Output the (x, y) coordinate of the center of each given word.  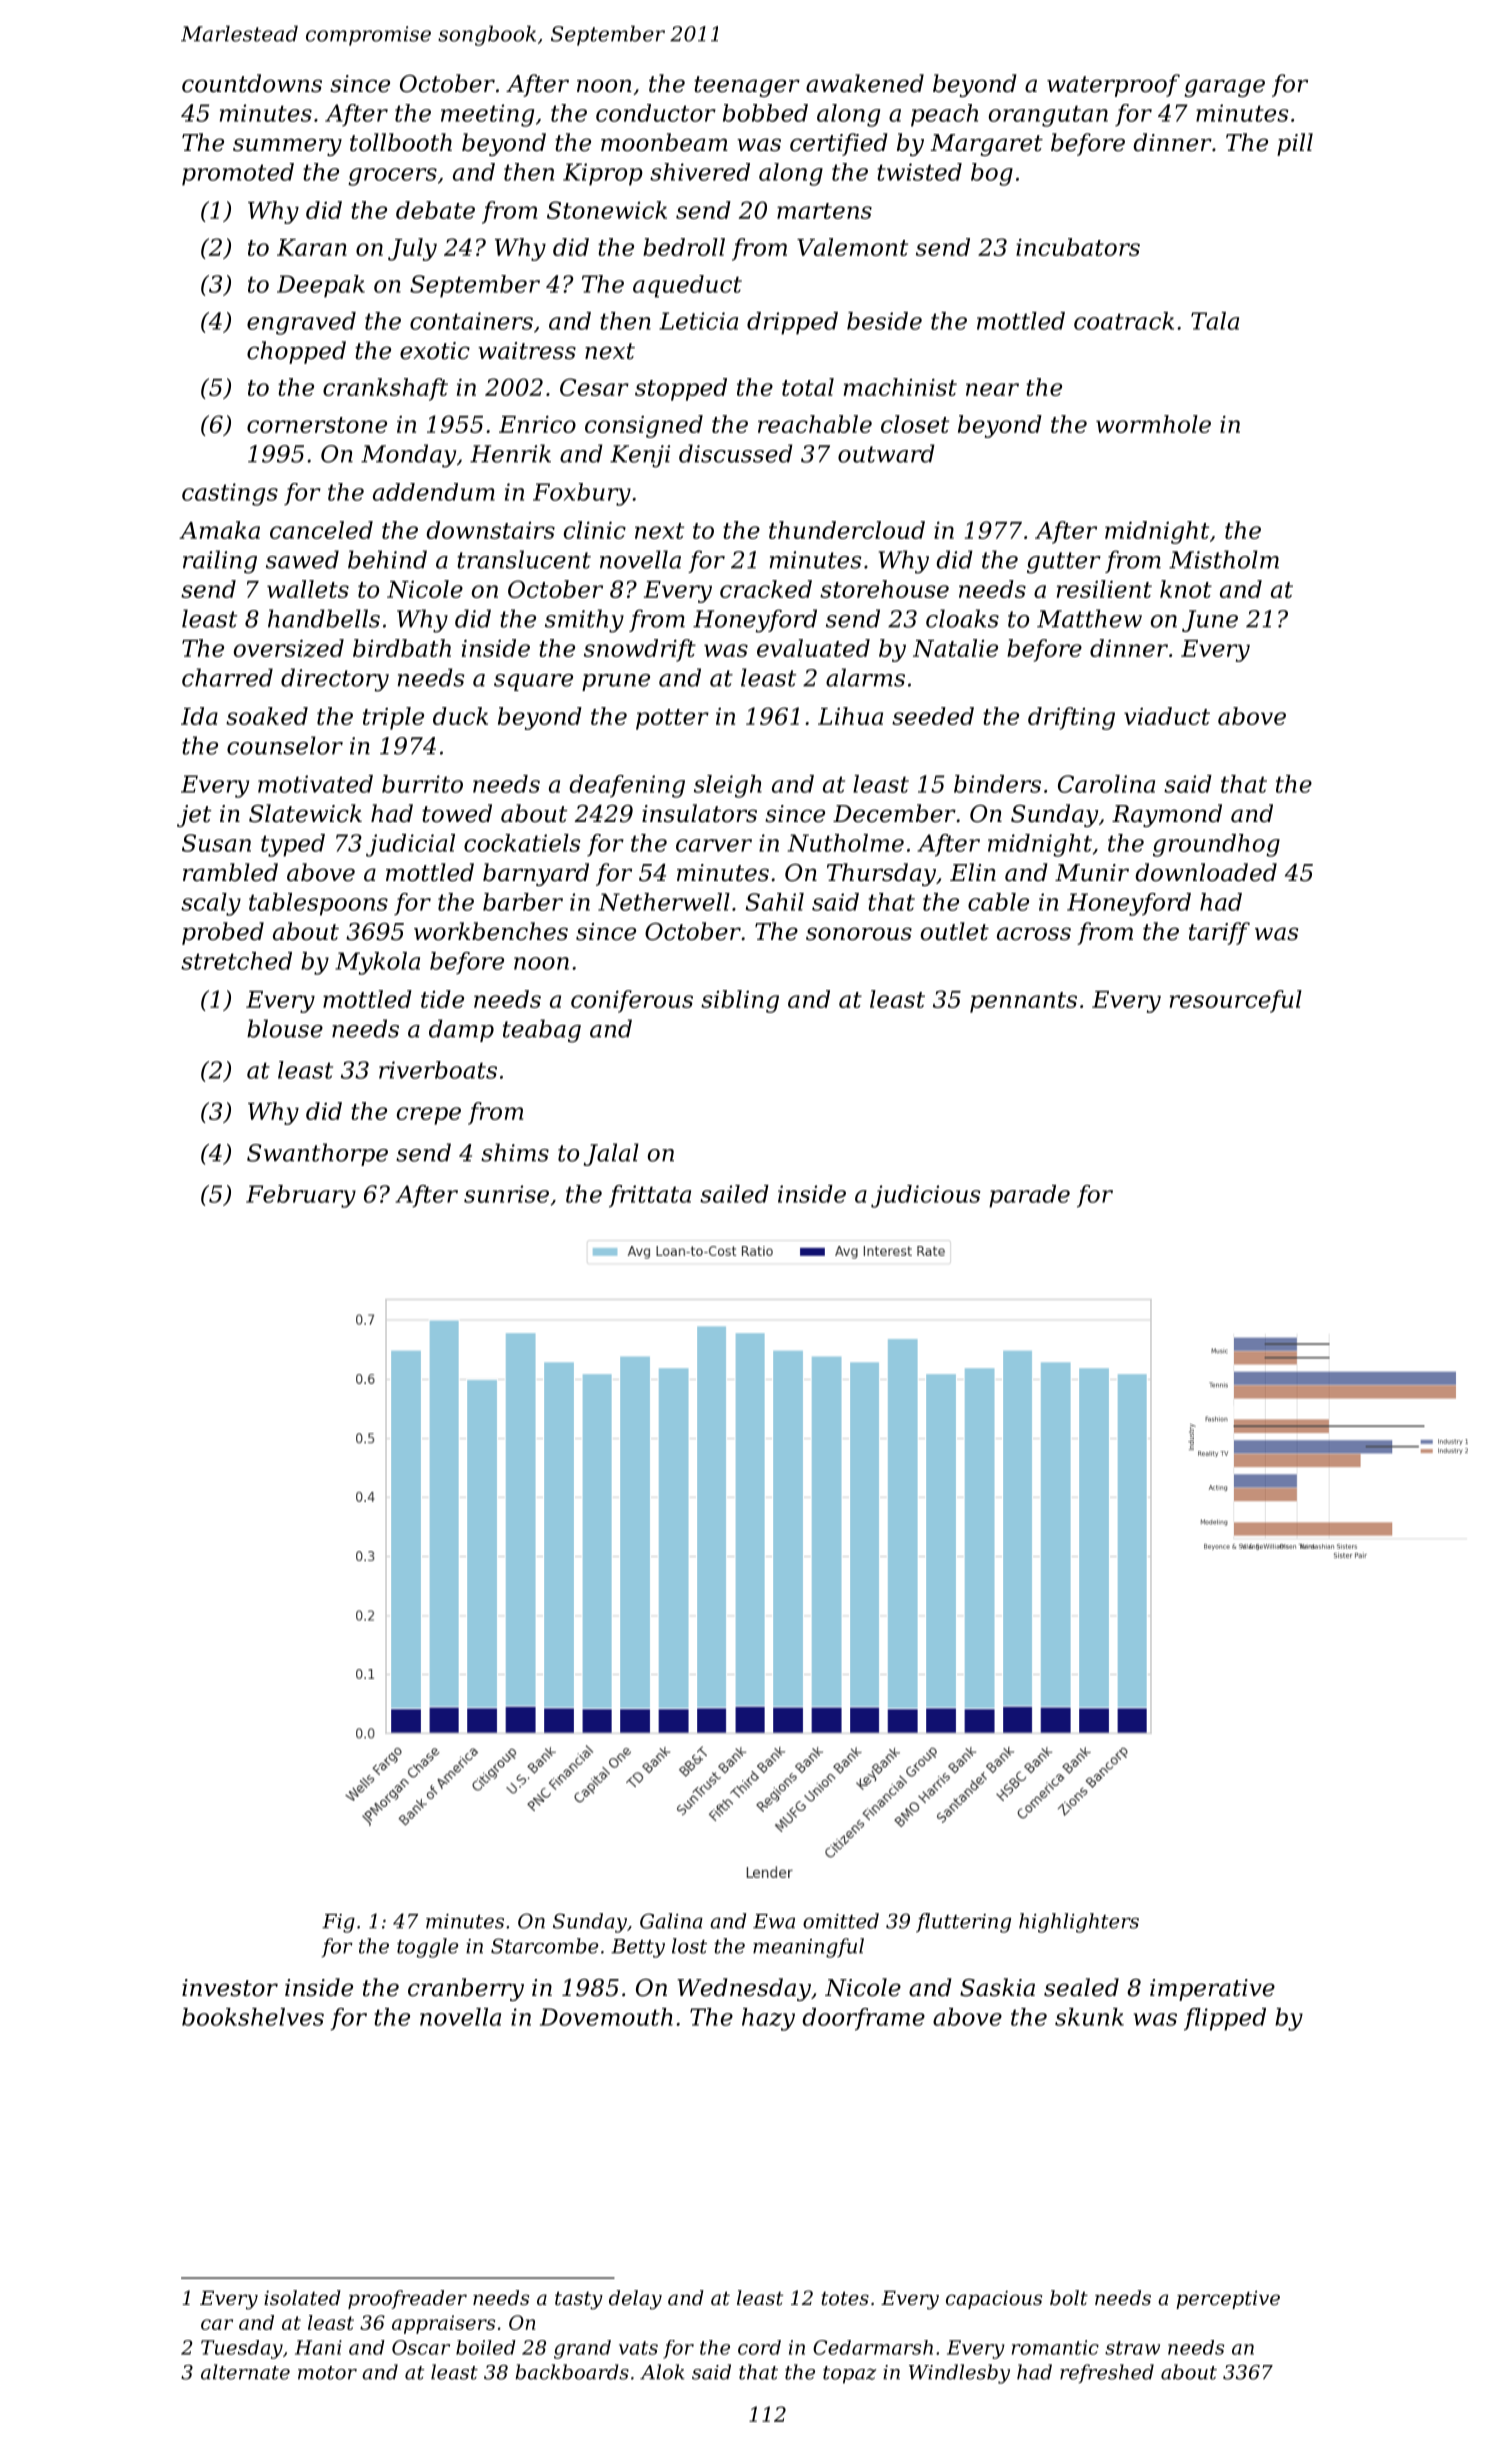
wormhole (1153, 424)
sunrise (506, 1194)
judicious (926, 1196)
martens (824, 211)
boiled (486, 2347)
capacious (994, 2300)
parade (1029, 1196)
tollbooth (401, 142)
